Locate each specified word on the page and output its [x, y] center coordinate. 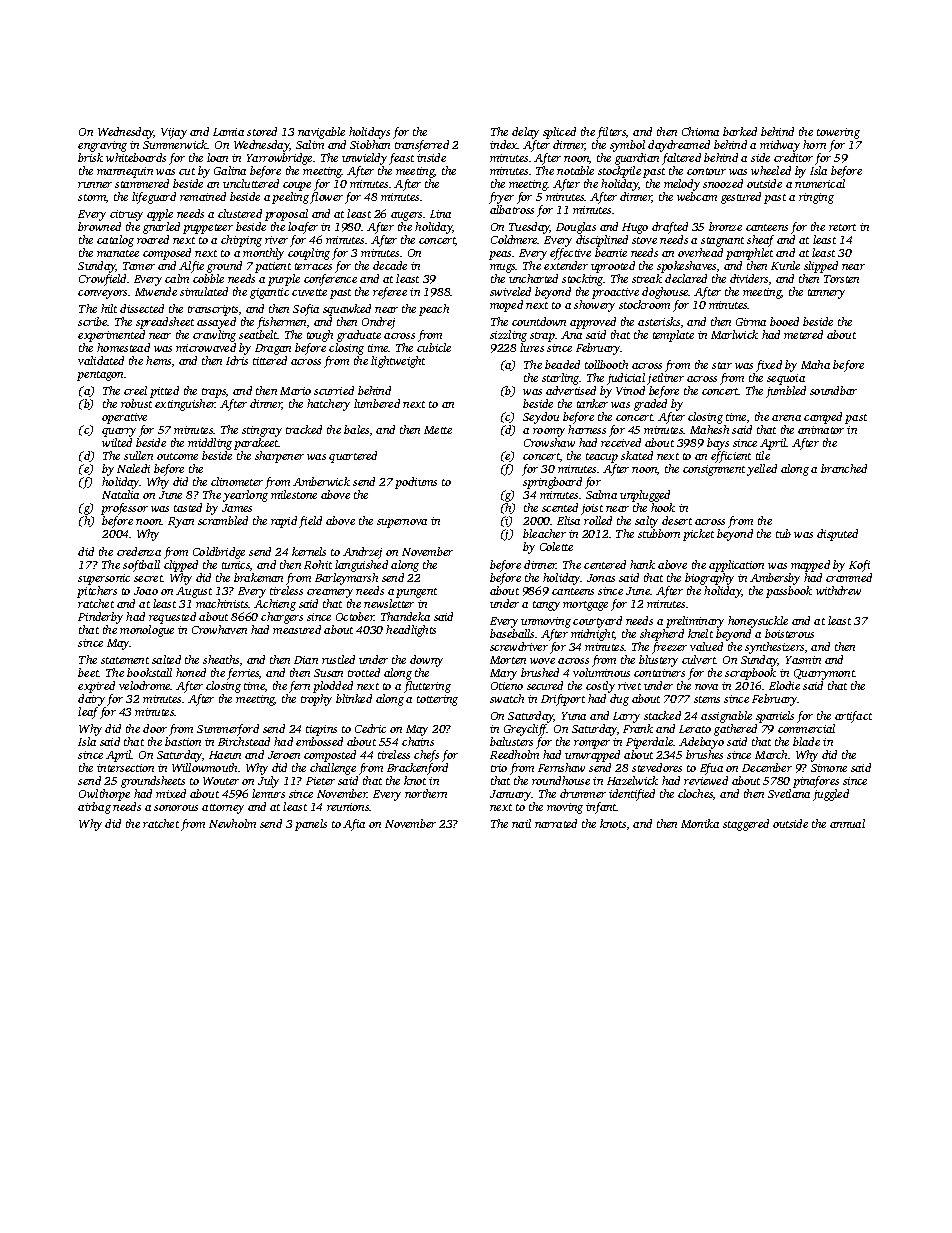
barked [740, 131]
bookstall [149, 672]
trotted [364, 672]
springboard [552, 483]
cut [187, 171]
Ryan [181, 522]
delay [525, 133]
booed [784, 321]
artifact [853, 717]
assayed [216, 323]
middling [210, 444]
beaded [562, 364]
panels [311, 825]
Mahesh [709, 429]
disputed [837, 535]
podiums [416, 483]
